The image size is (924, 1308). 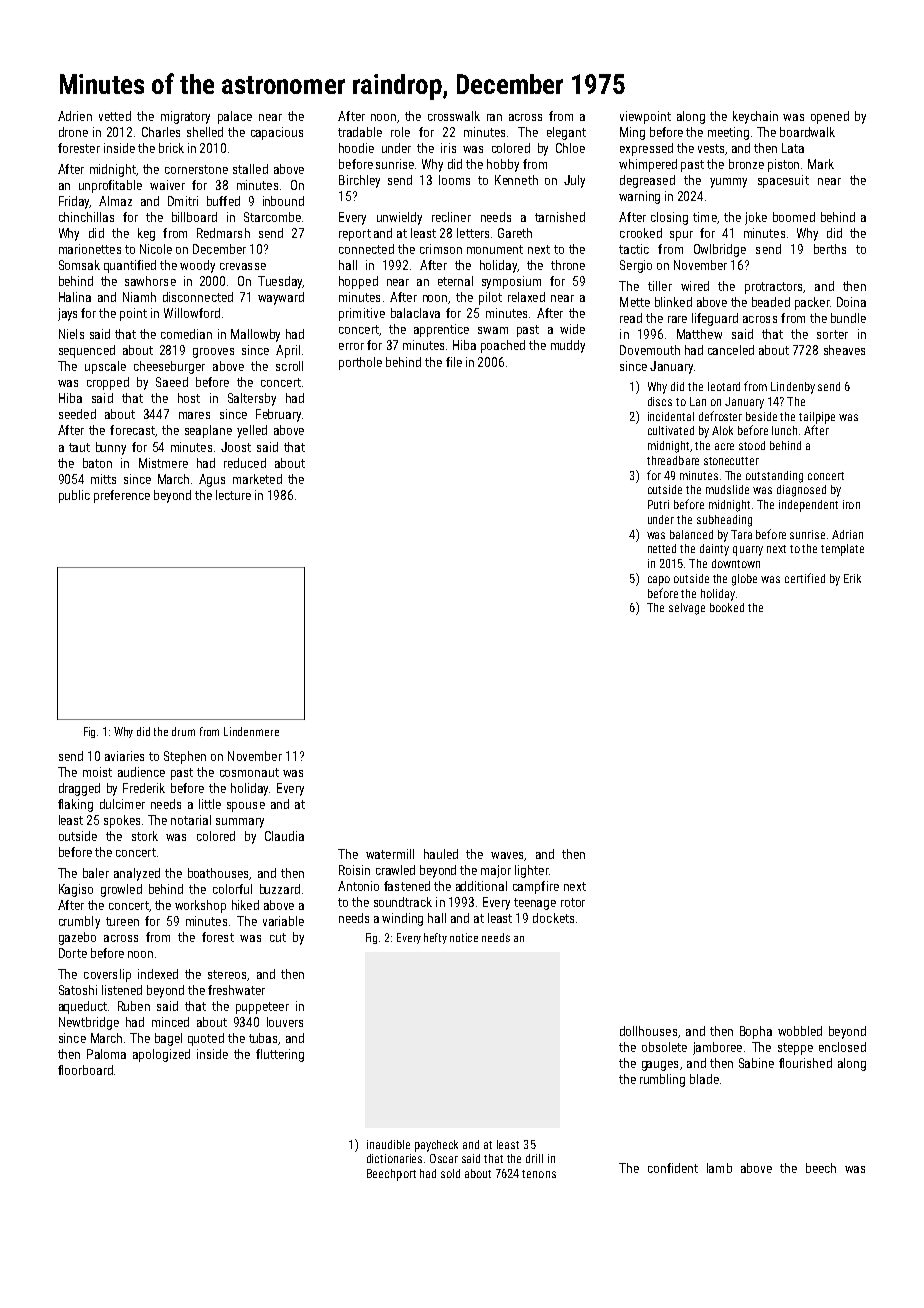 What do you see at coordinates (233, 495) in the document?
I see `lecture` at bounding box center [233, 495].
